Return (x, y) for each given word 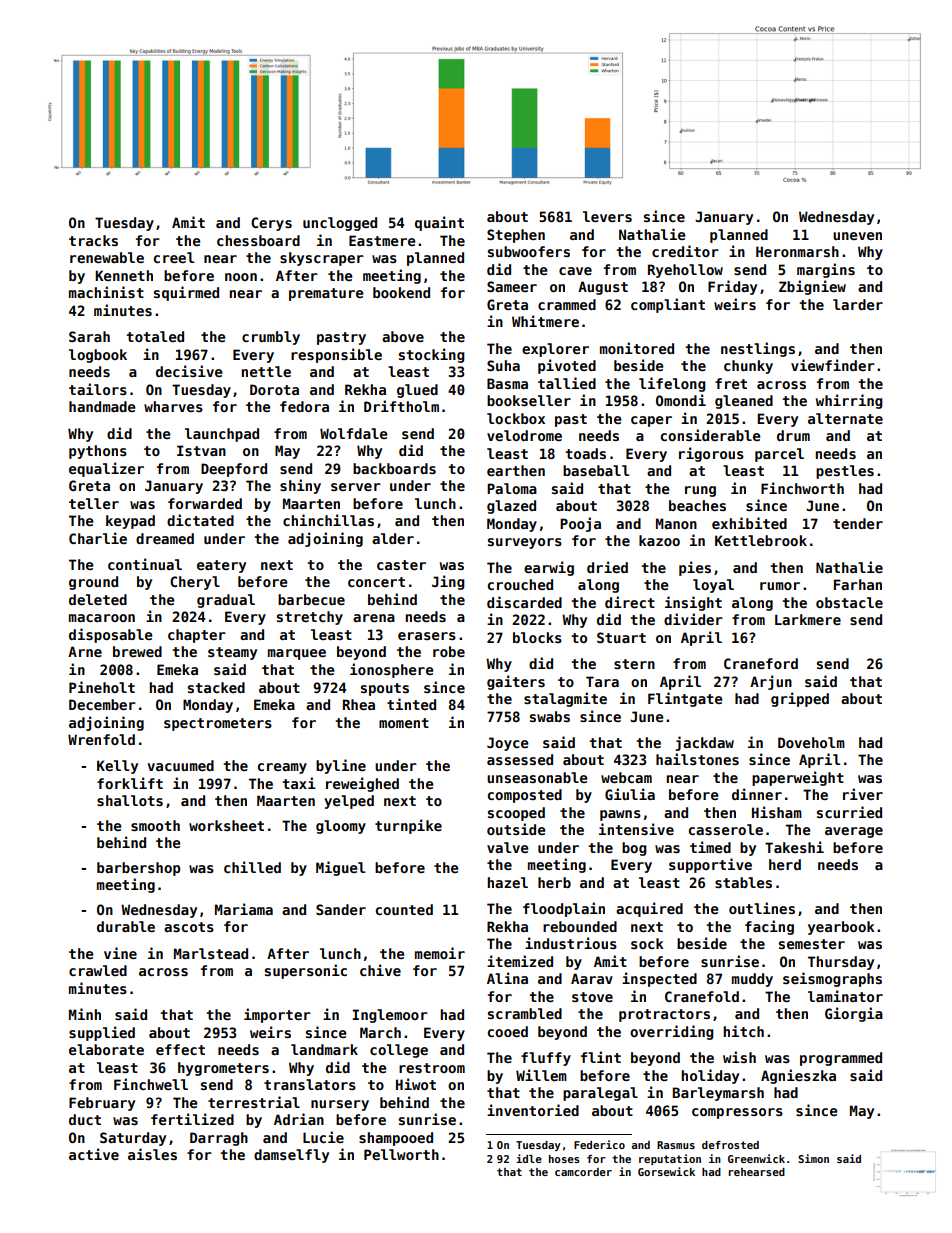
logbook (98, 356)
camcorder (583, 1172)
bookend (401, 292)
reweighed (362, 784)
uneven (857, 236)
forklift (130, 783)
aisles (152, 1154)
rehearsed (757, 1172)
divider (693, 619)
